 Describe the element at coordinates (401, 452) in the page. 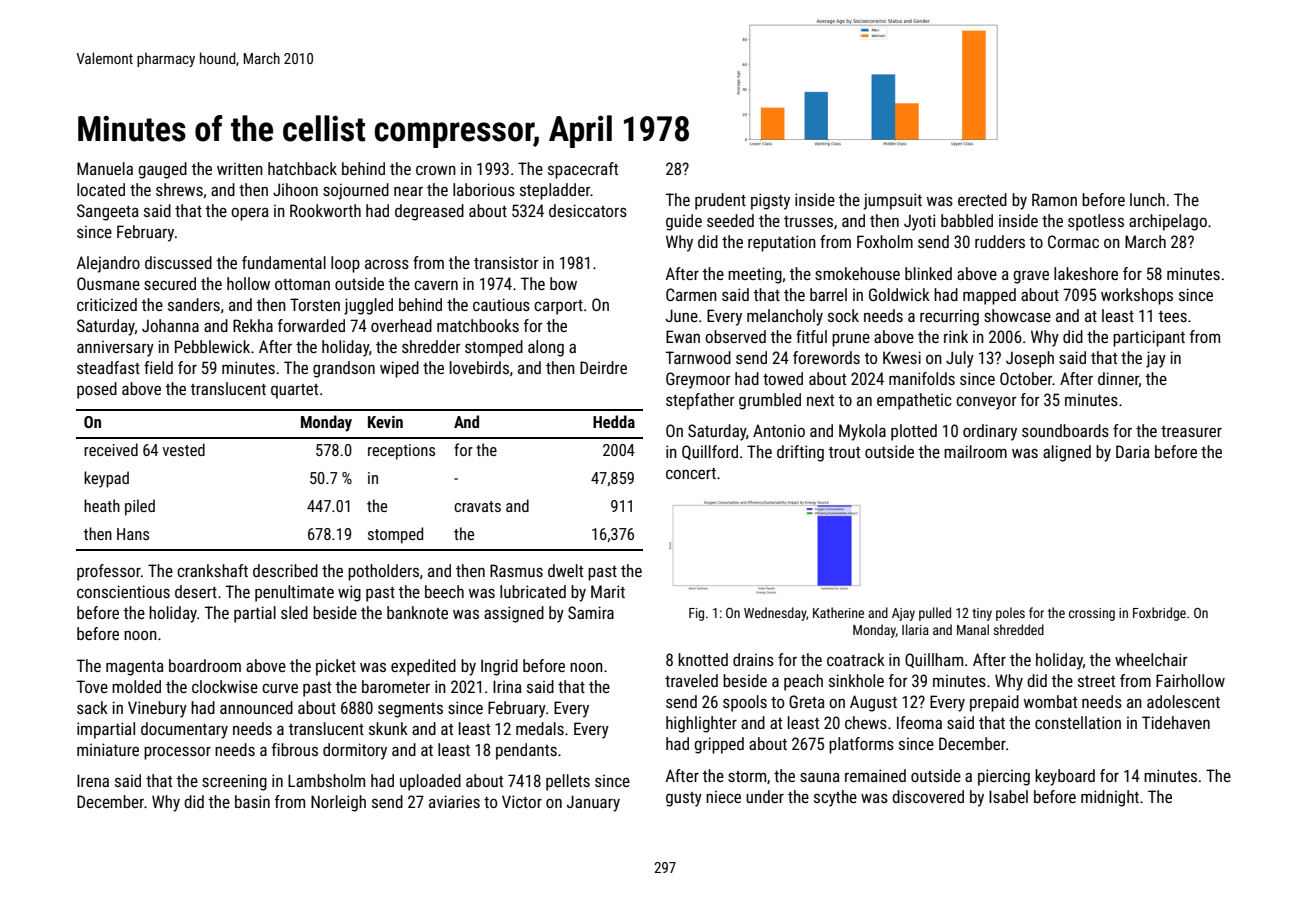

I see `receptions` at that location.
